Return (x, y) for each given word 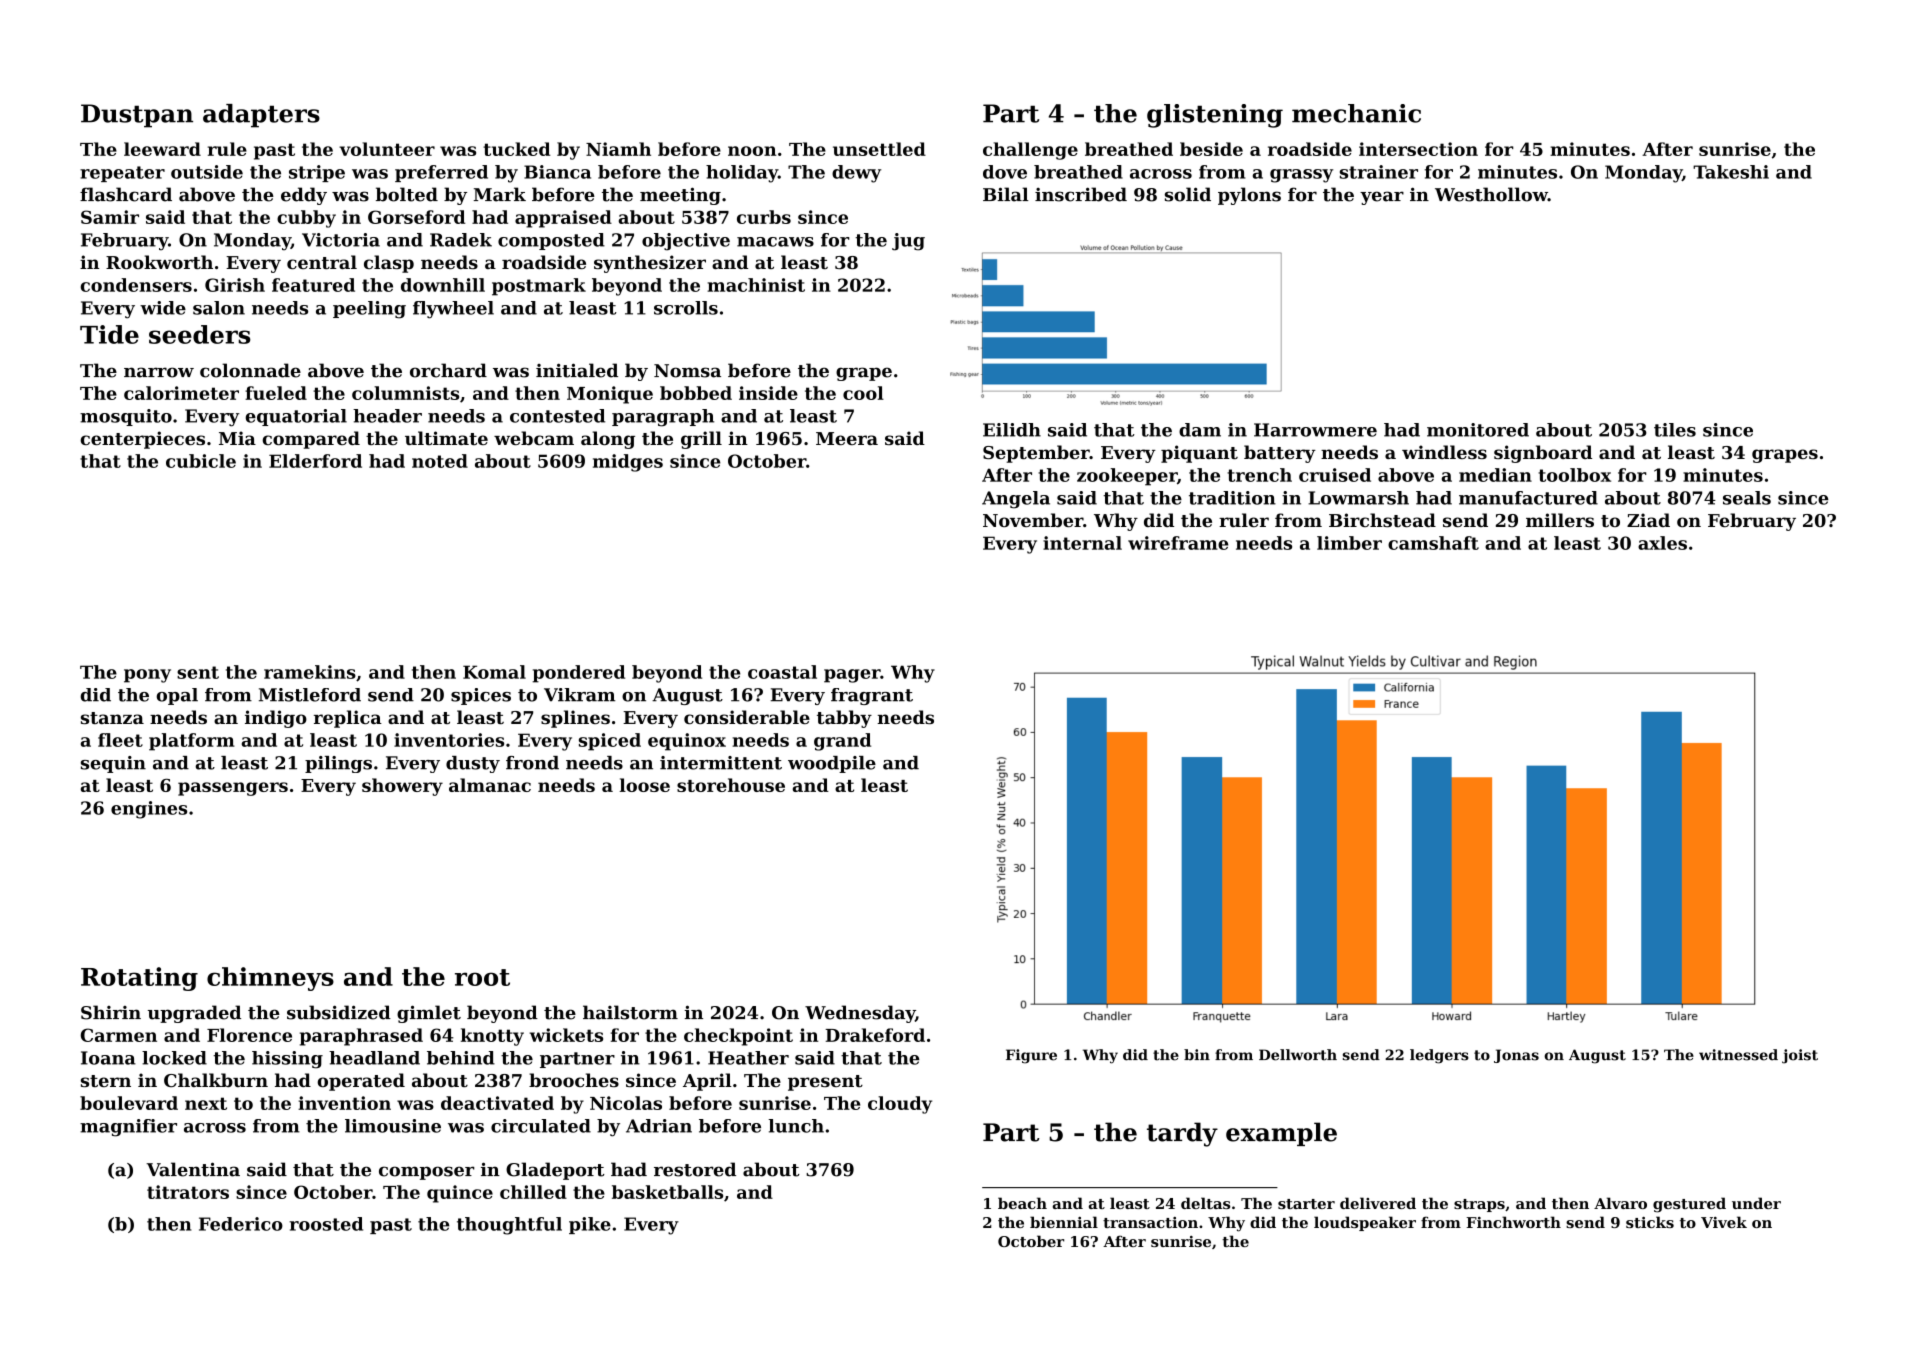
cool (863, 393)
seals (1747, 498)
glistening (1215, 116)
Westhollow (1491, 194)
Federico (241, 1224)
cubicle (201, 461)
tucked (516, 149)
